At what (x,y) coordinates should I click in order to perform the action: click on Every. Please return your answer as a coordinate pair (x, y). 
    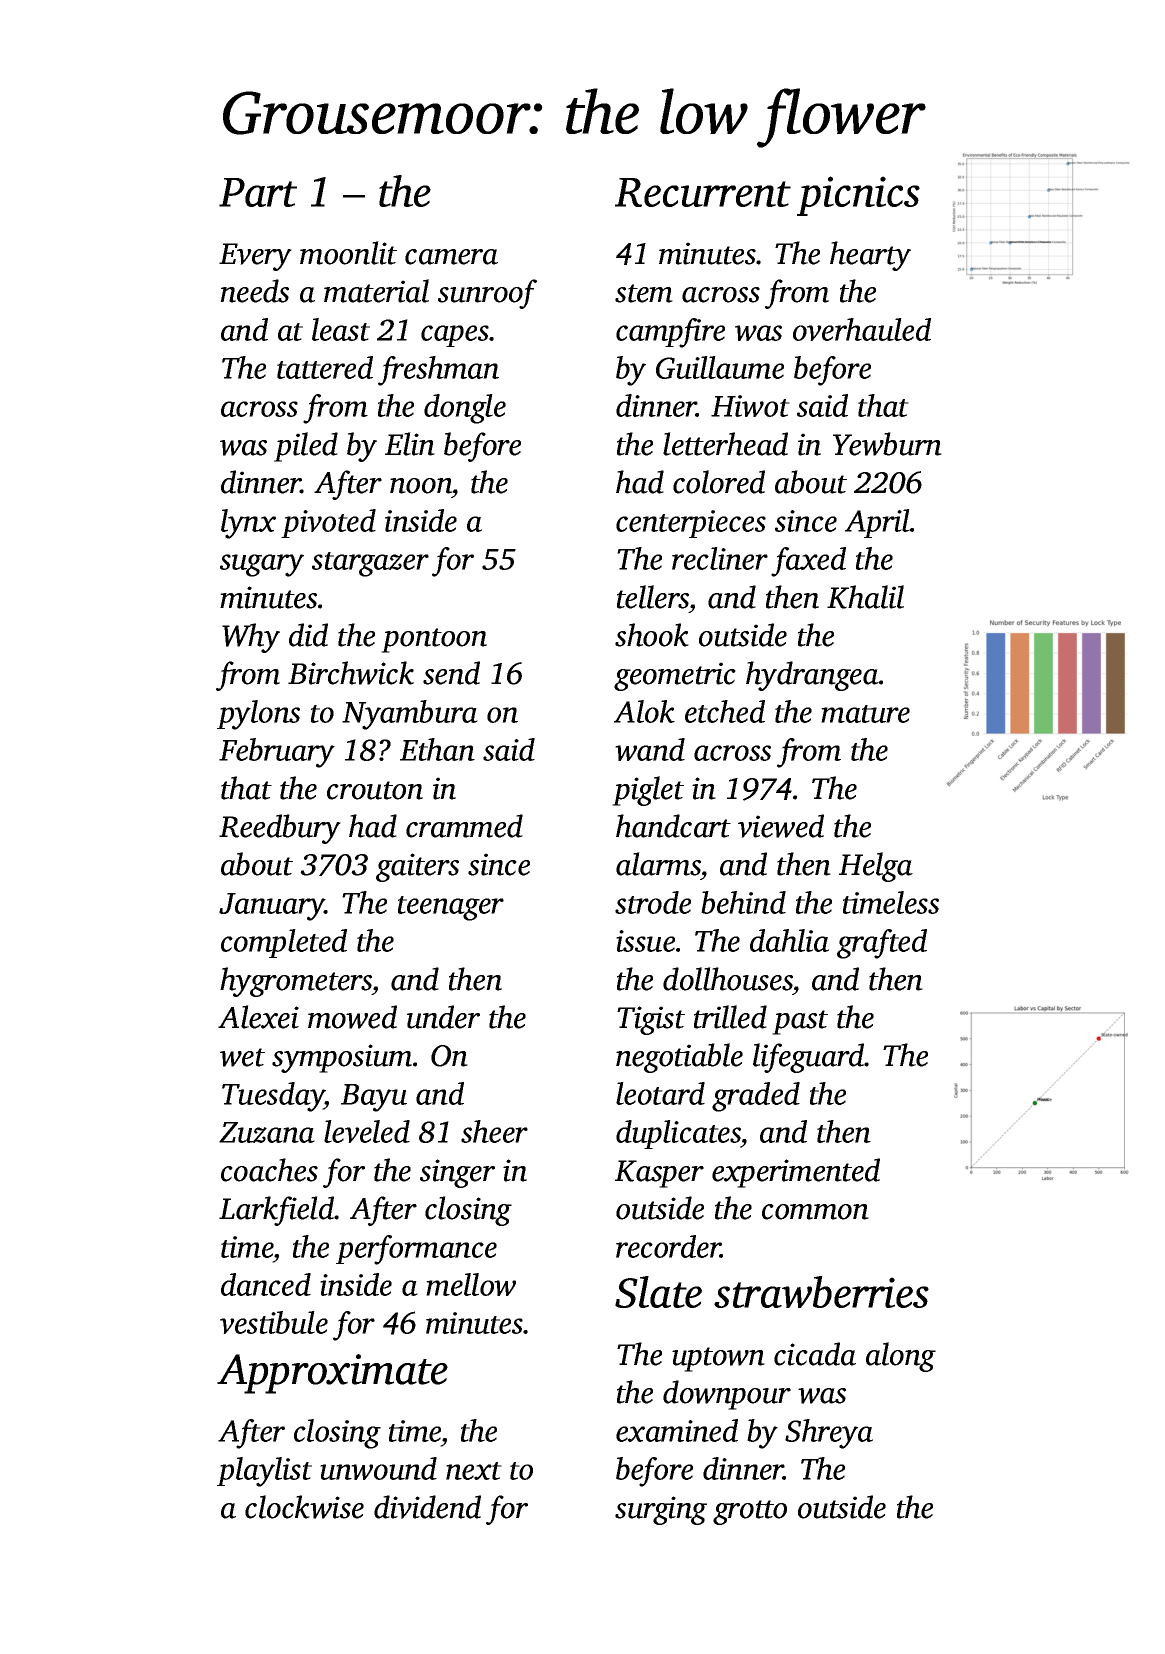
    Looking at the image, I should click on (255, 257).
